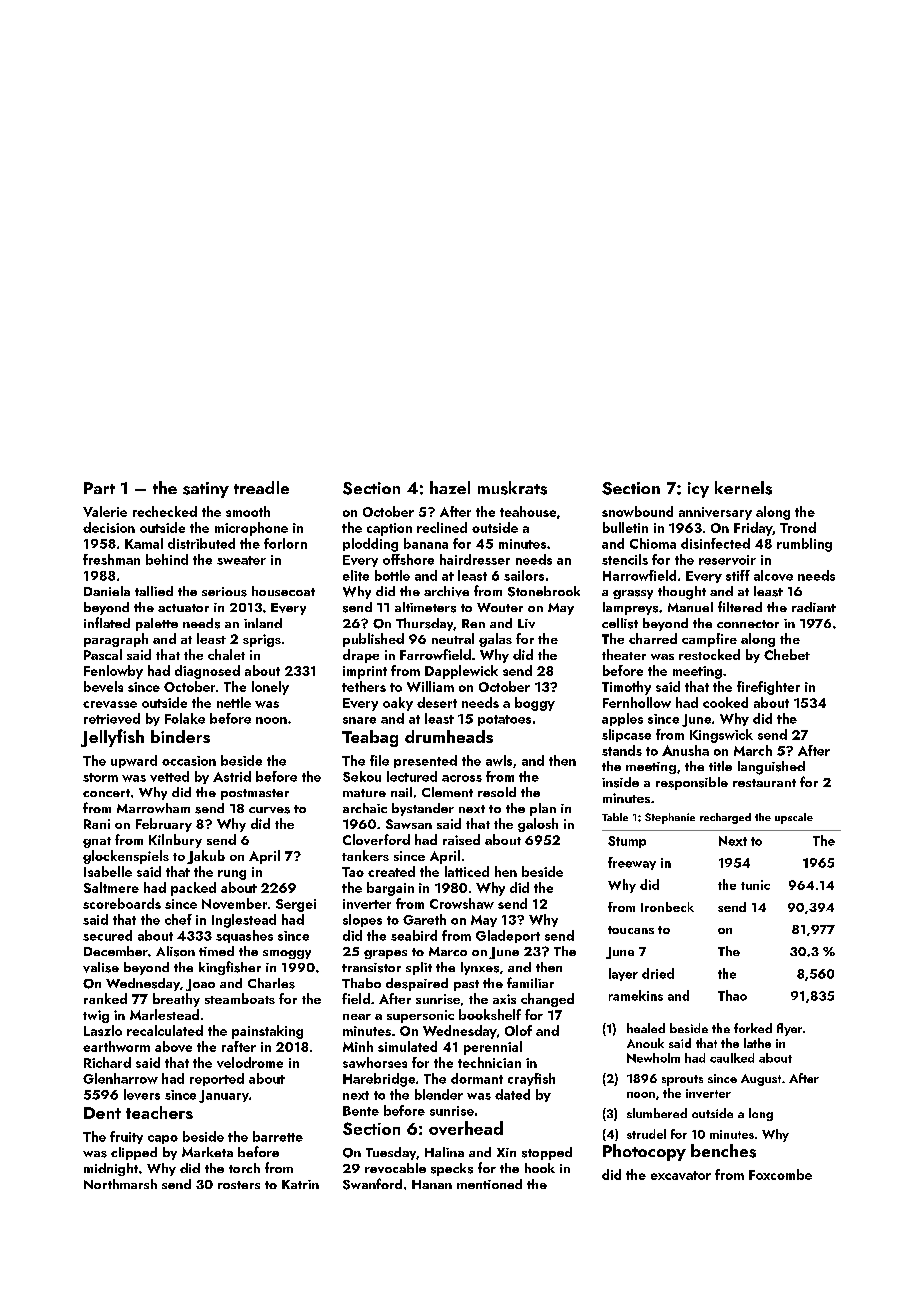 The height and width of the screenshot is (1308, 924). What do you see at coordinates (278, 1136) in the screenshot?
I see `barrette` at bounding box center [278, 1136].
